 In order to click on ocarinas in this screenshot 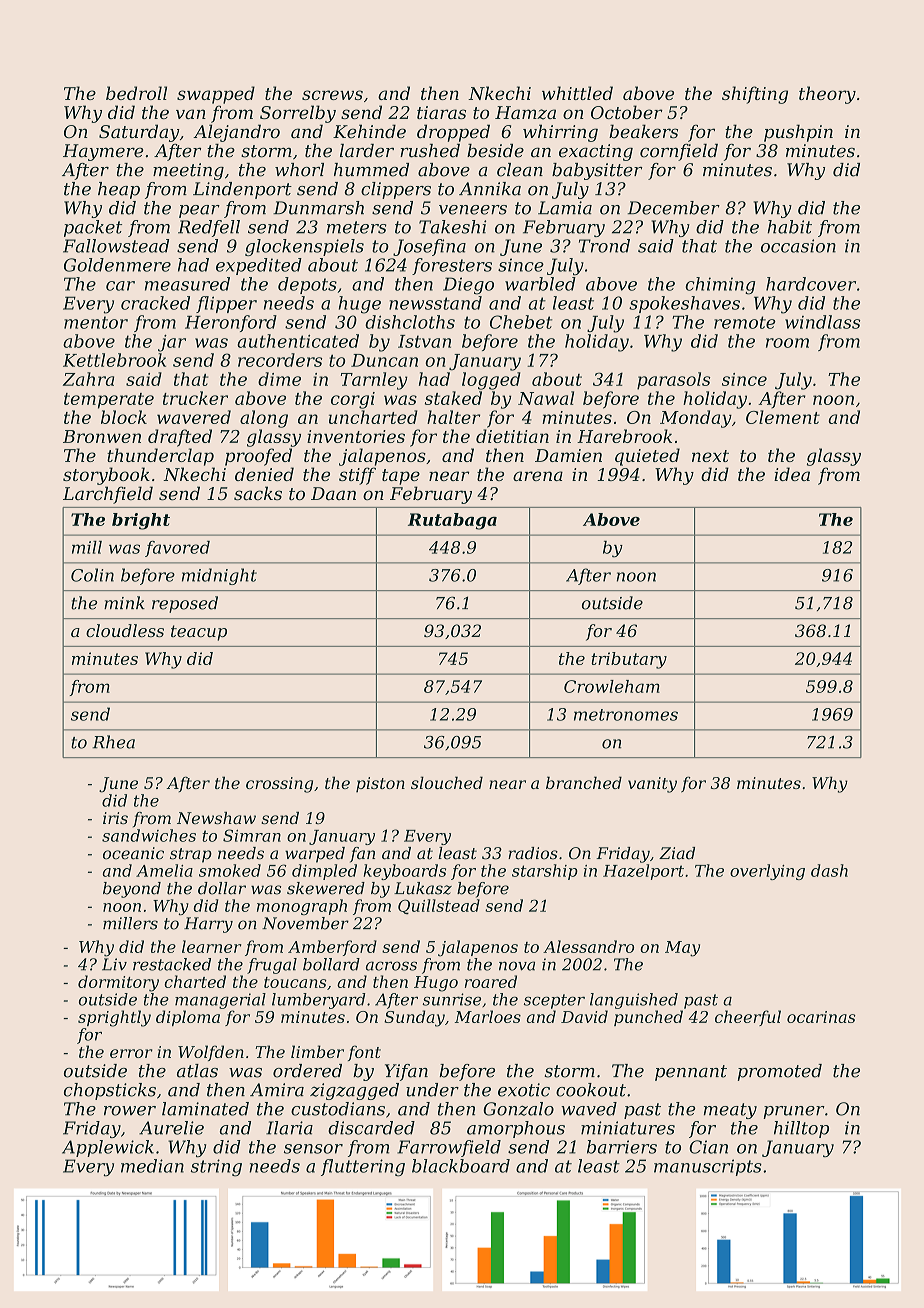, I will do `click(821, 1017)`.
